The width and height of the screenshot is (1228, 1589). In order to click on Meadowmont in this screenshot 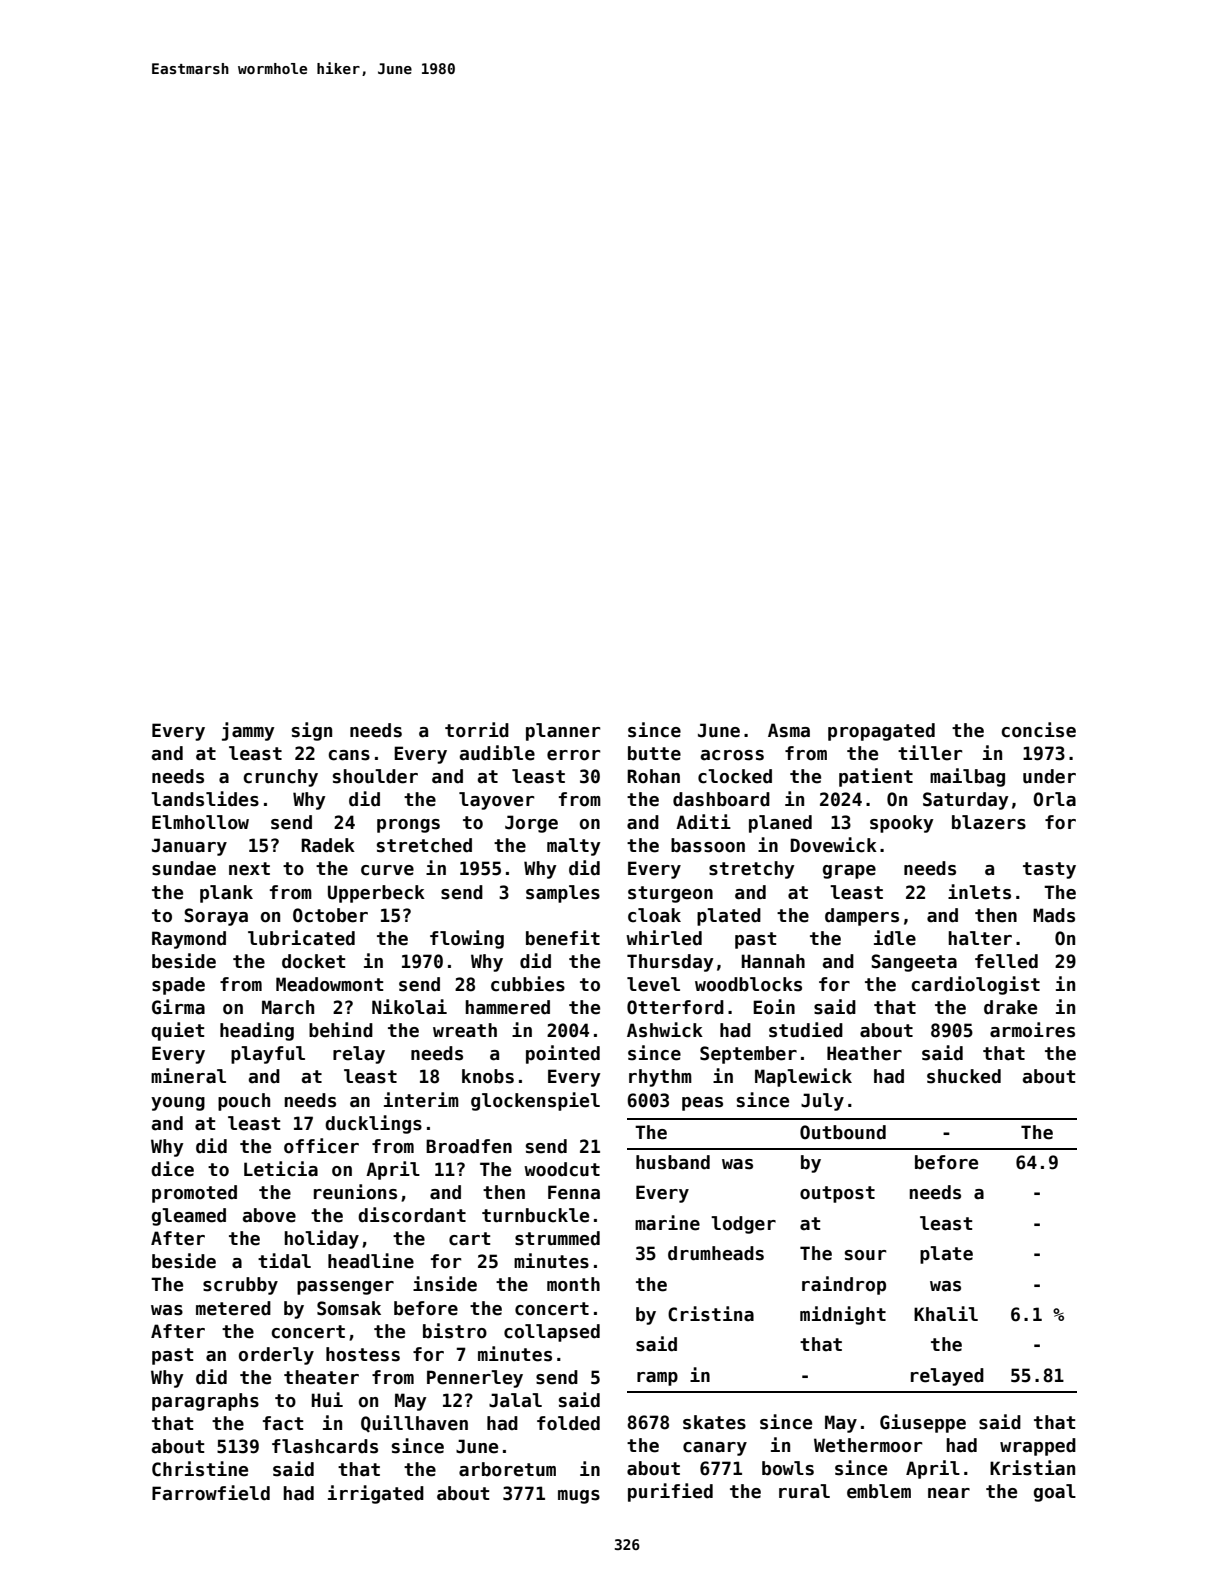, I will do `click(329, 984)`.
